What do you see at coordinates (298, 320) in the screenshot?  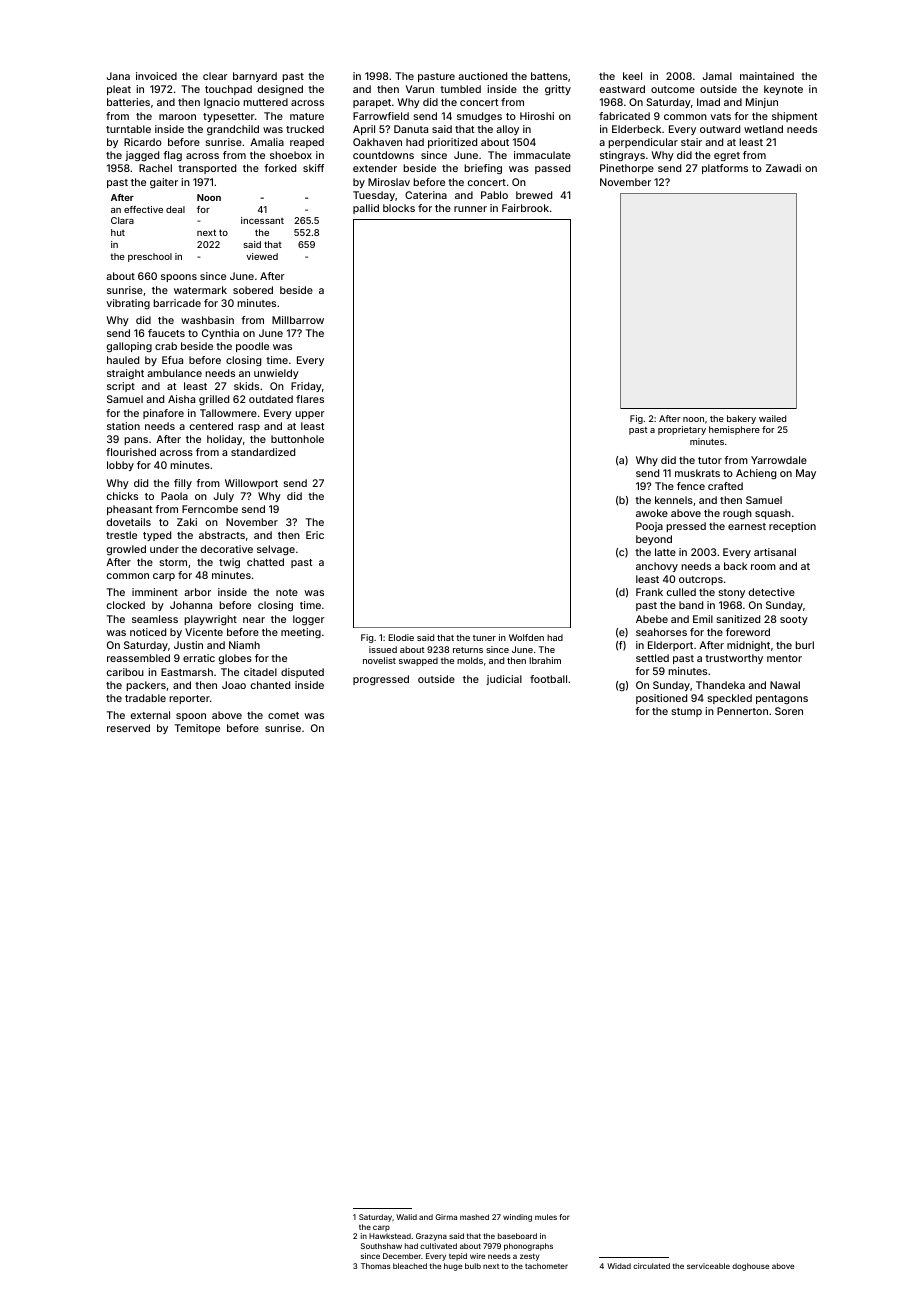 I see `Millbarrow` at bounding box center [298, 320].
